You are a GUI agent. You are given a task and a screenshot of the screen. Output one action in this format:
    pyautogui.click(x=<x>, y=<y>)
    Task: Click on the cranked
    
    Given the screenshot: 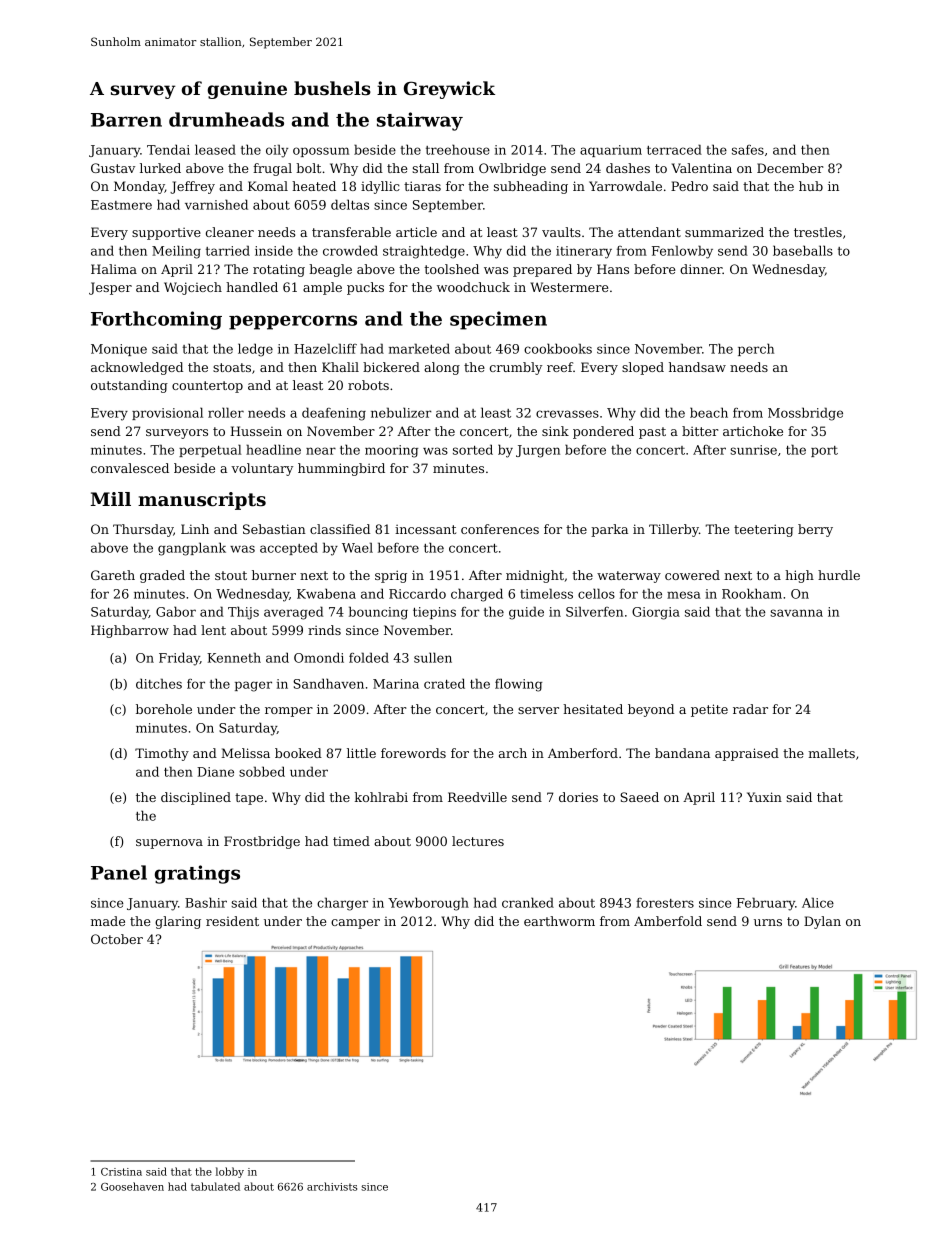 What is the action you would take?
    pyautogui.click(x=528, y=902)
